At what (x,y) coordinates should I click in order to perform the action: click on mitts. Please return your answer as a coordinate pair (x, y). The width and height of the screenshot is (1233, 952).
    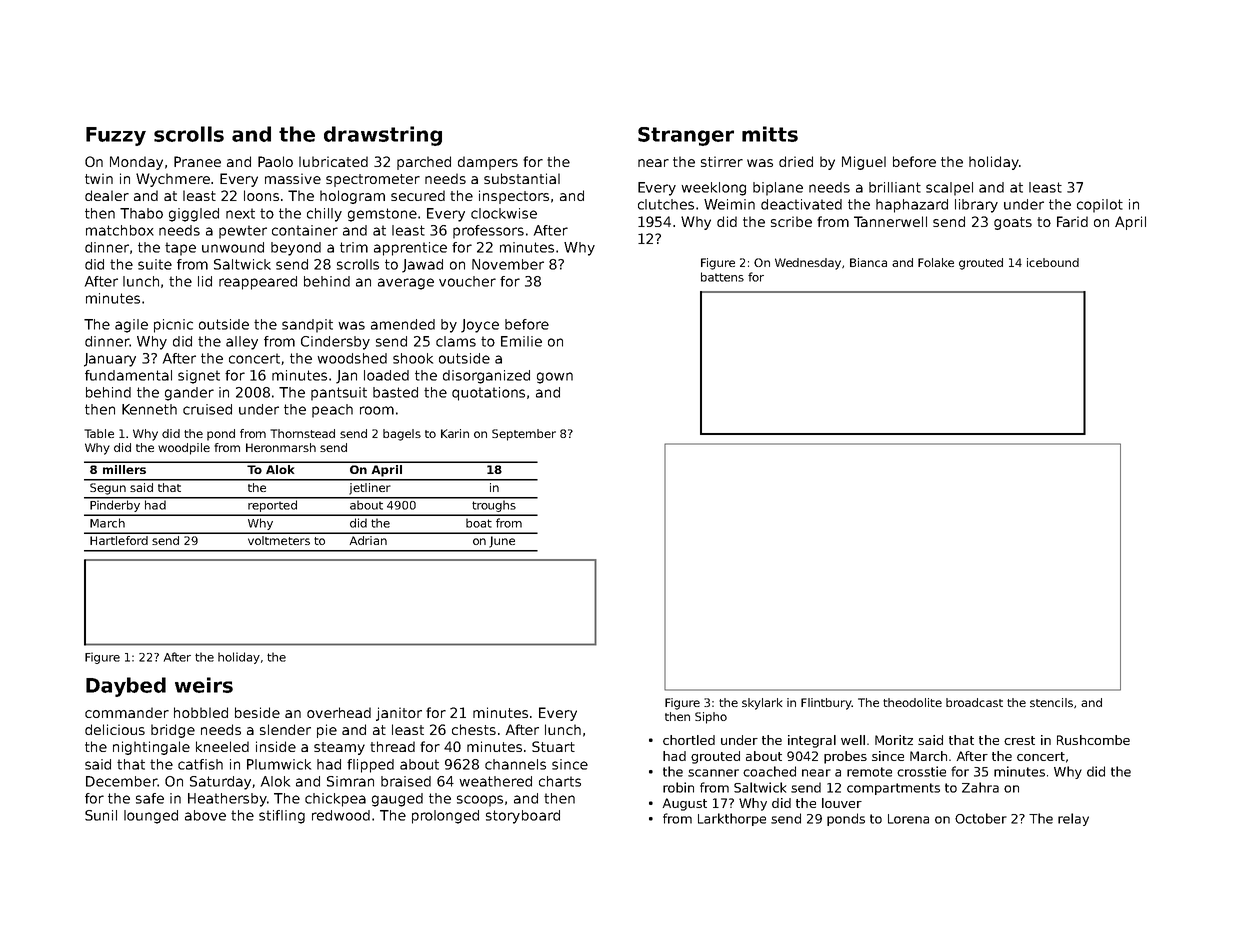
    Looking at the image, I should click on (770, 134).
